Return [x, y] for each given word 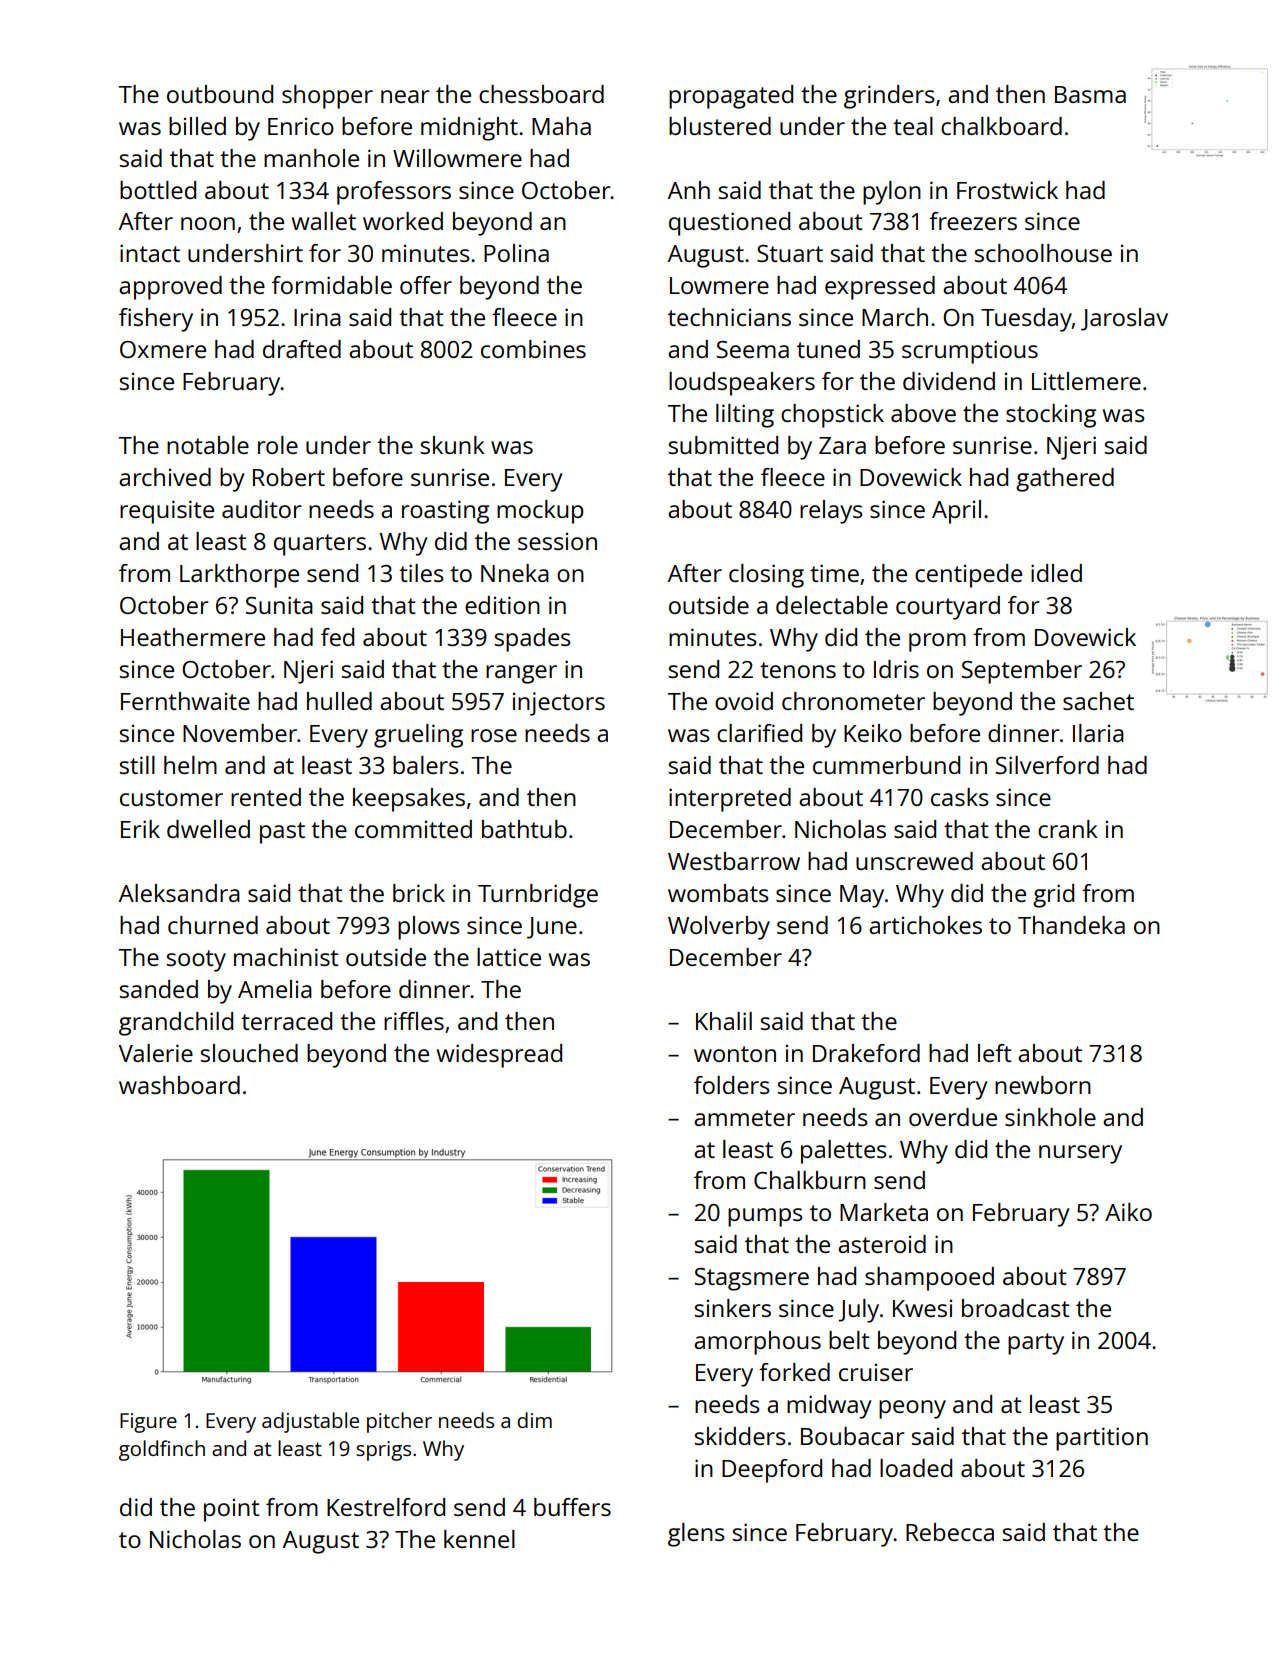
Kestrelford [386, 1507]
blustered [720, 126]
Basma [1090, 94]
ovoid [744, 701]
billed [197, 126]
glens [696, 1535]
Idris [896, 669]
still [137, 765]
